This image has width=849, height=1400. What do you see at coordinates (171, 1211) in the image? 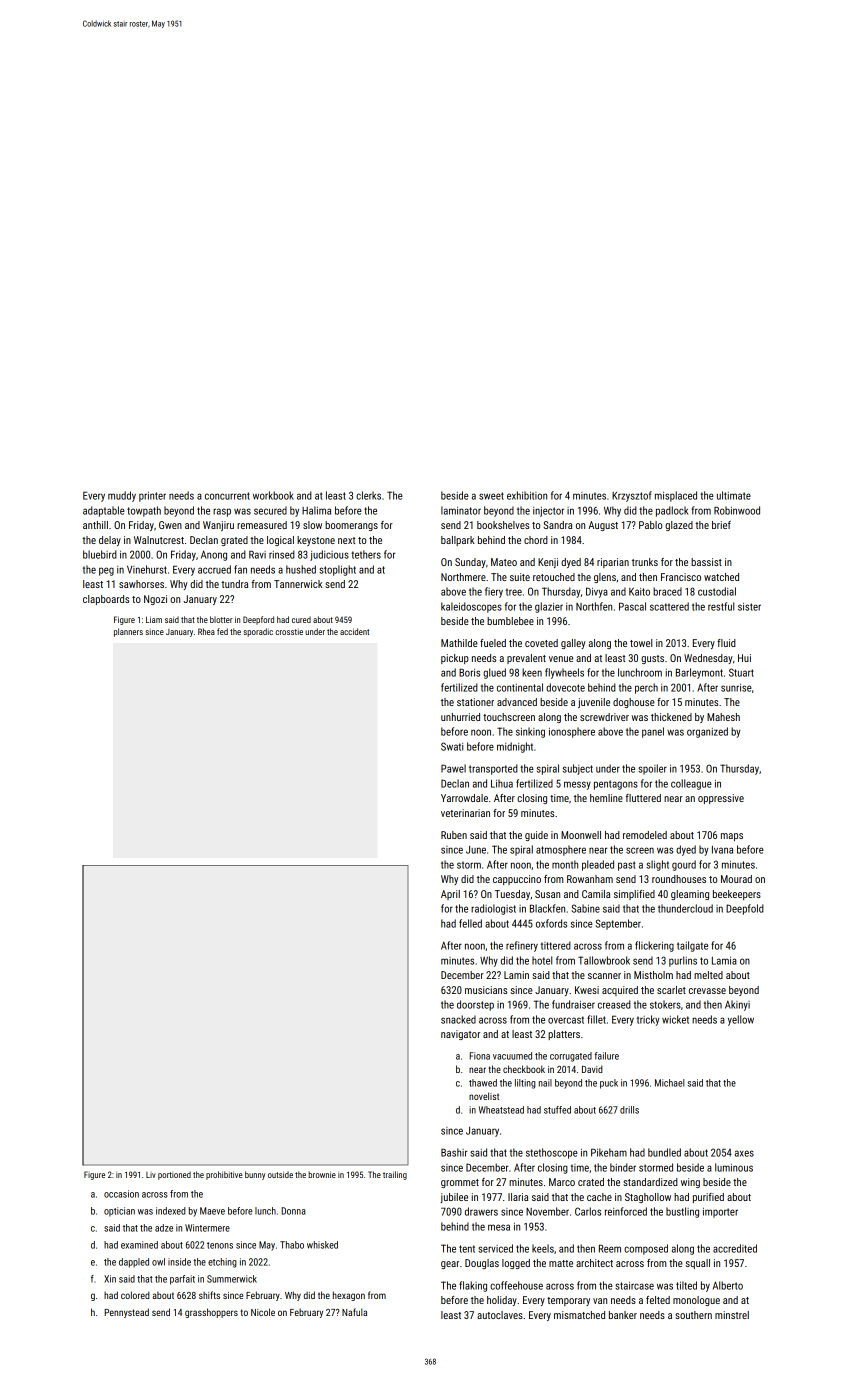
I see `indexed` at bounding box center [171, 1211].
